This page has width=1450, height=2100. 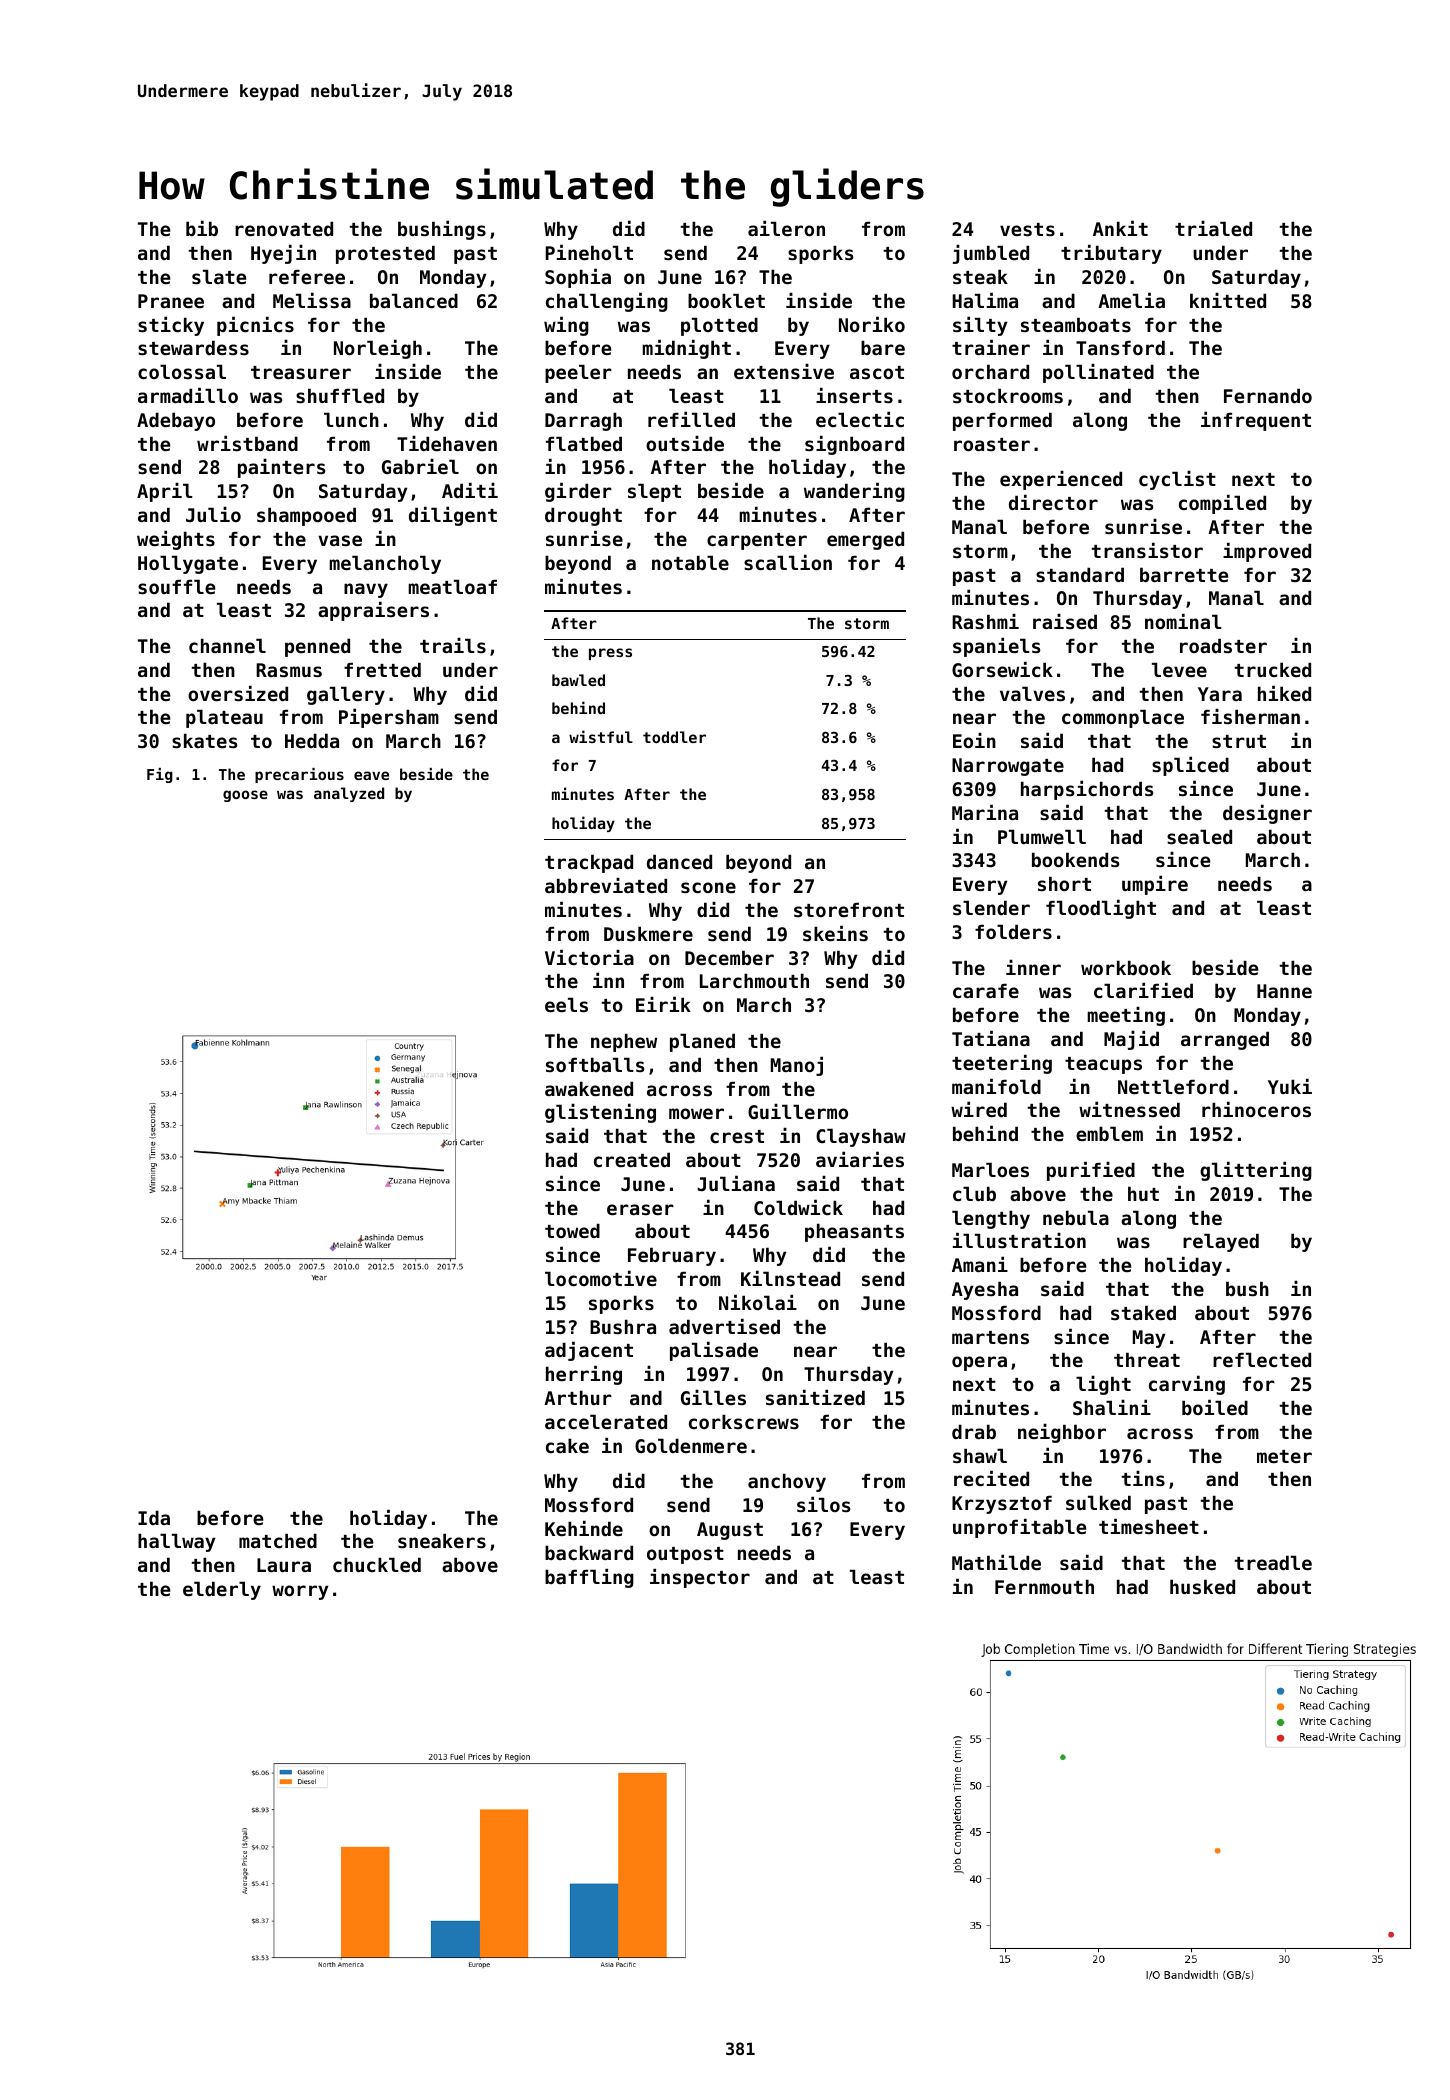 I want to click on scallion, so click(x=788, y=562).
